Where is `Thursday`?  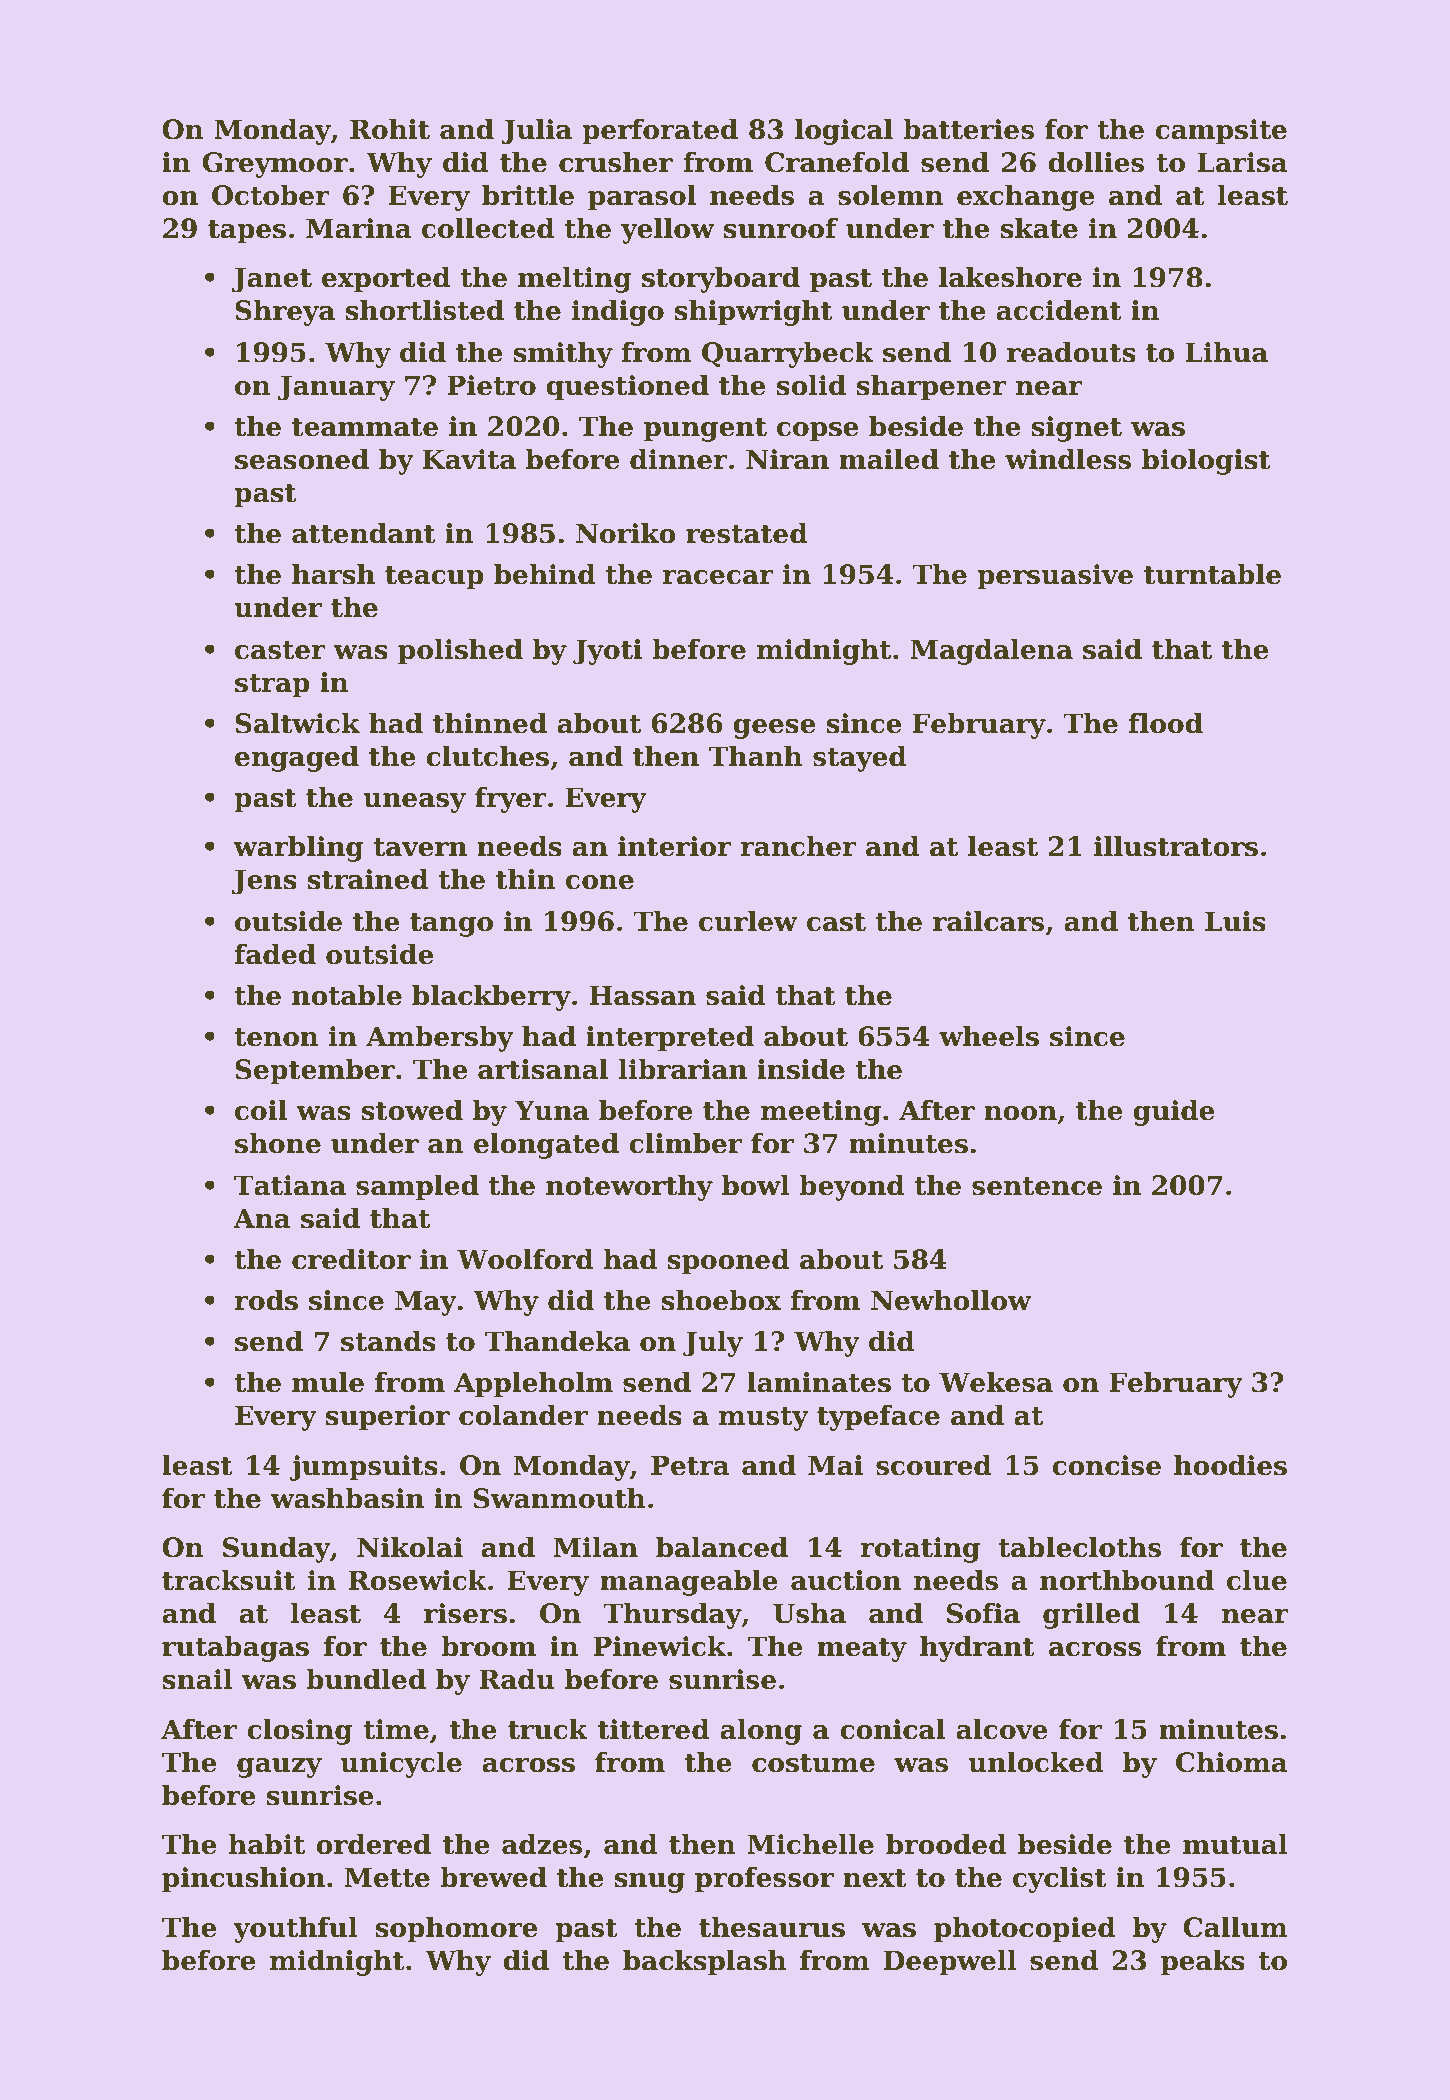 Thursday is located at coordinates (672, 1616).
